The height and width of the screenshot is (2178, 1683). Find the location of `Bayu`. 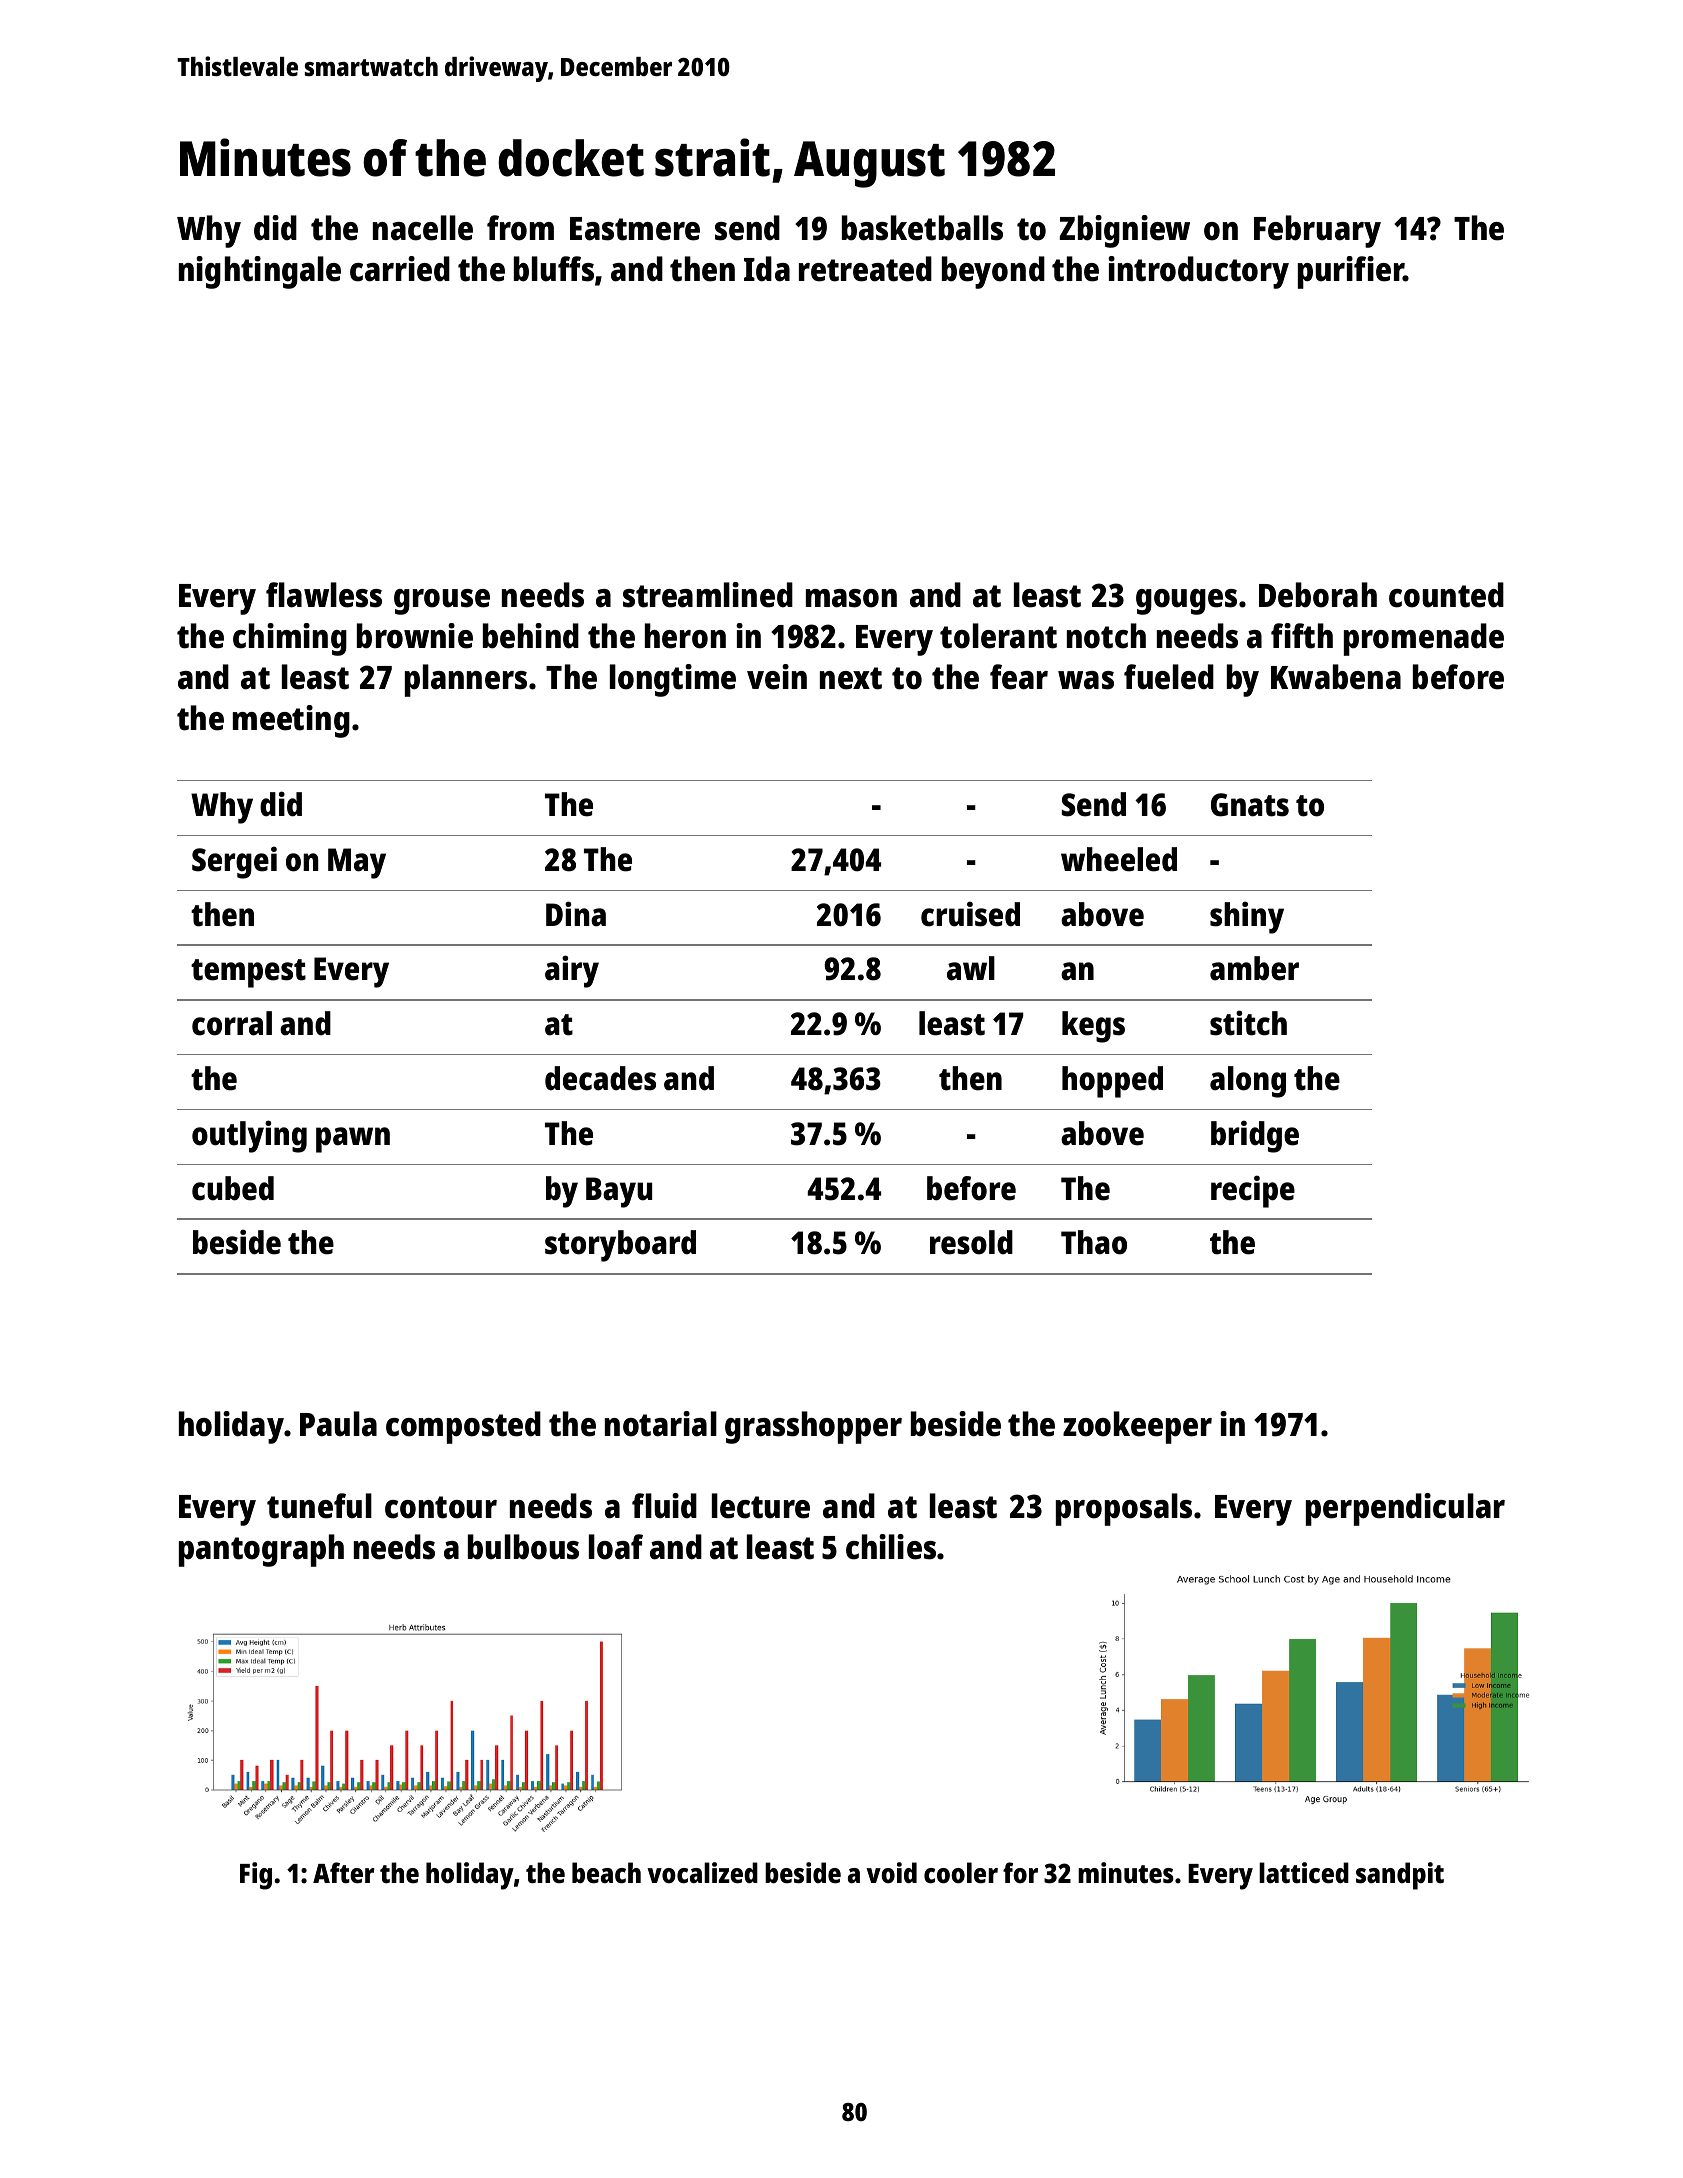

Bayu is located at coordinates (619, 1192).
